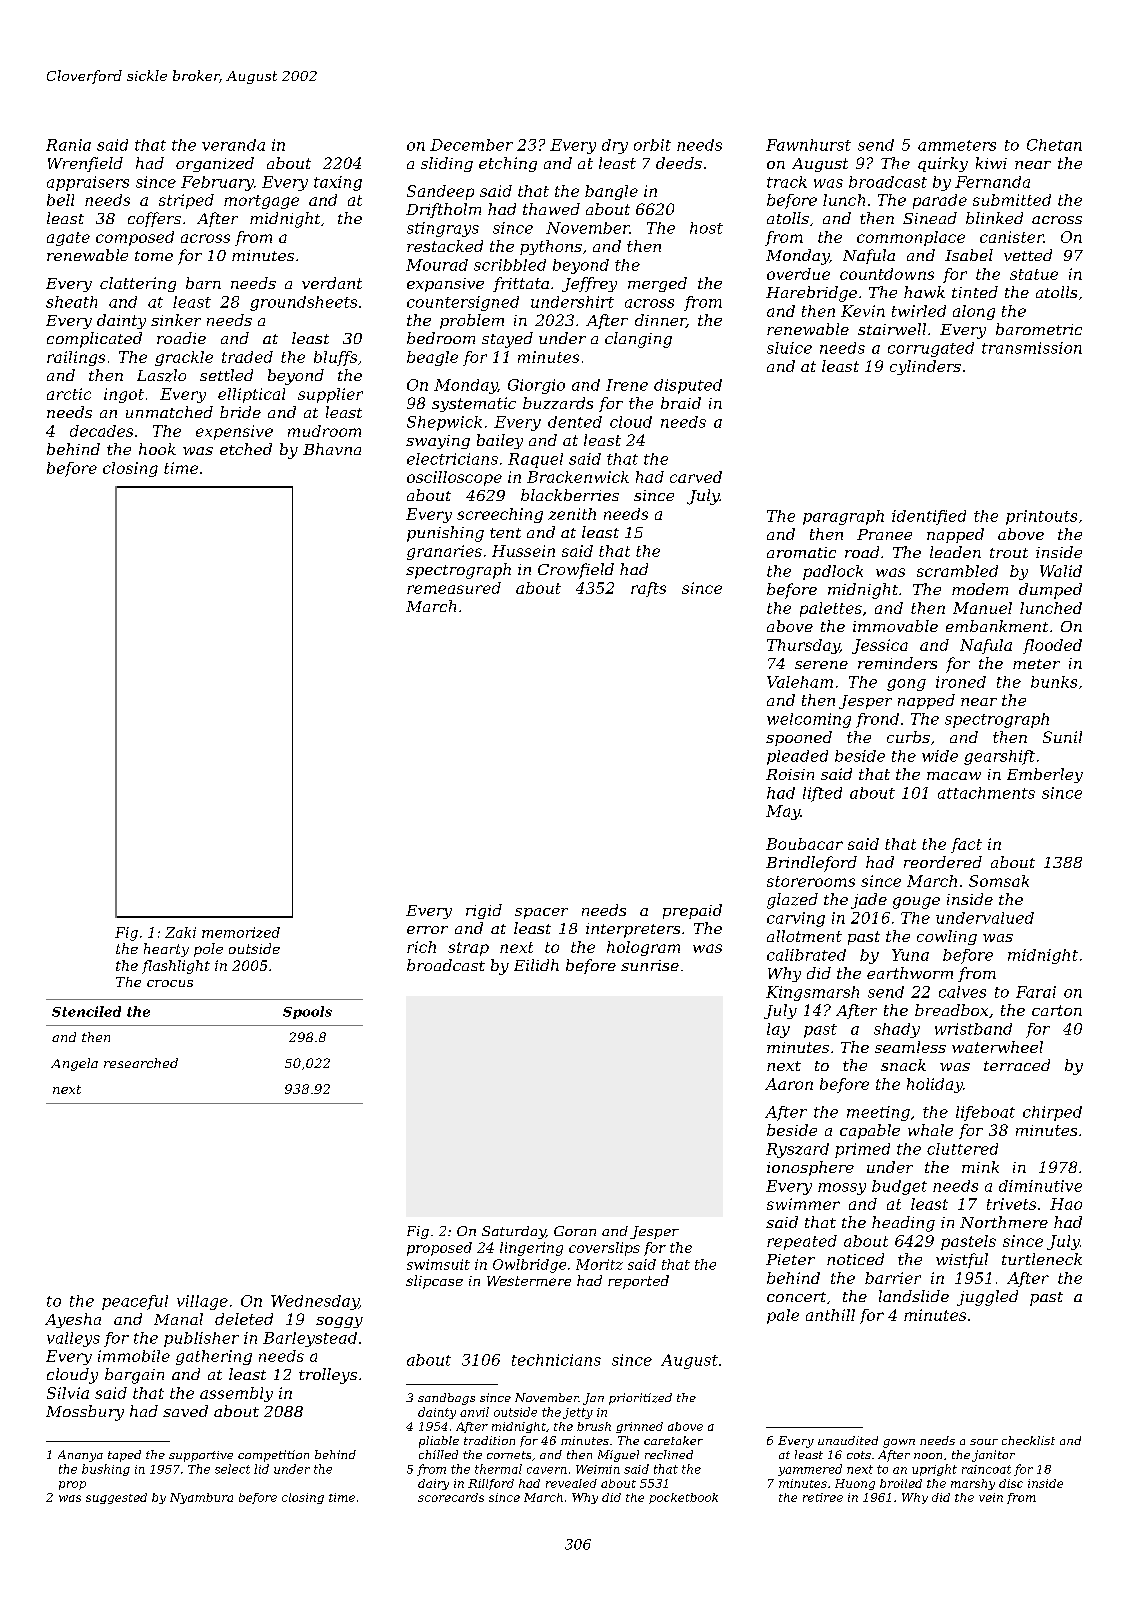 Image resolution: width=1129 pixels, height=1597 pixels. I want to click on Farai, so click(1036, 992).
